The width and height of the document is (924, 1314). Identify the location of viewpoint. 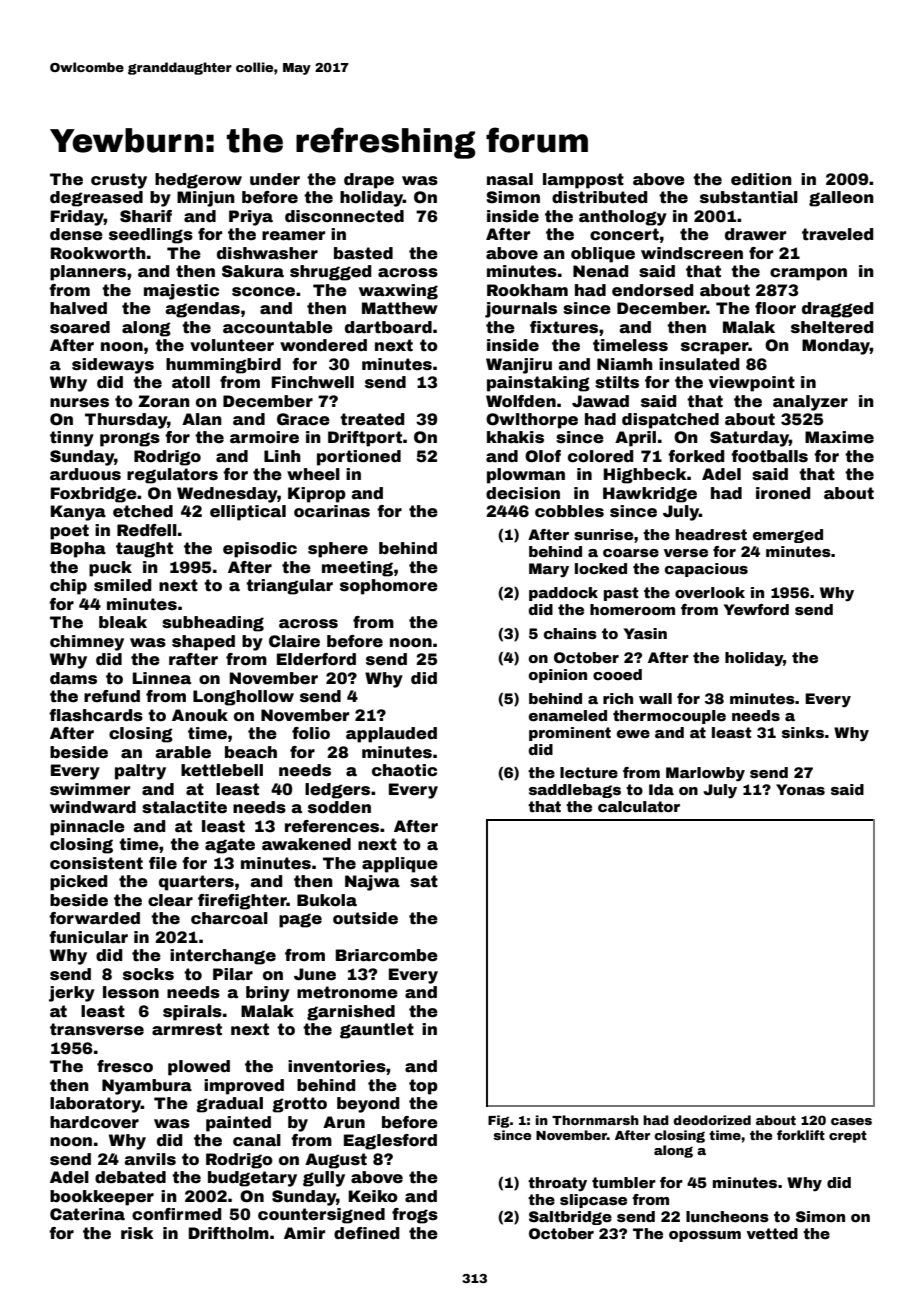
(752, 384).
